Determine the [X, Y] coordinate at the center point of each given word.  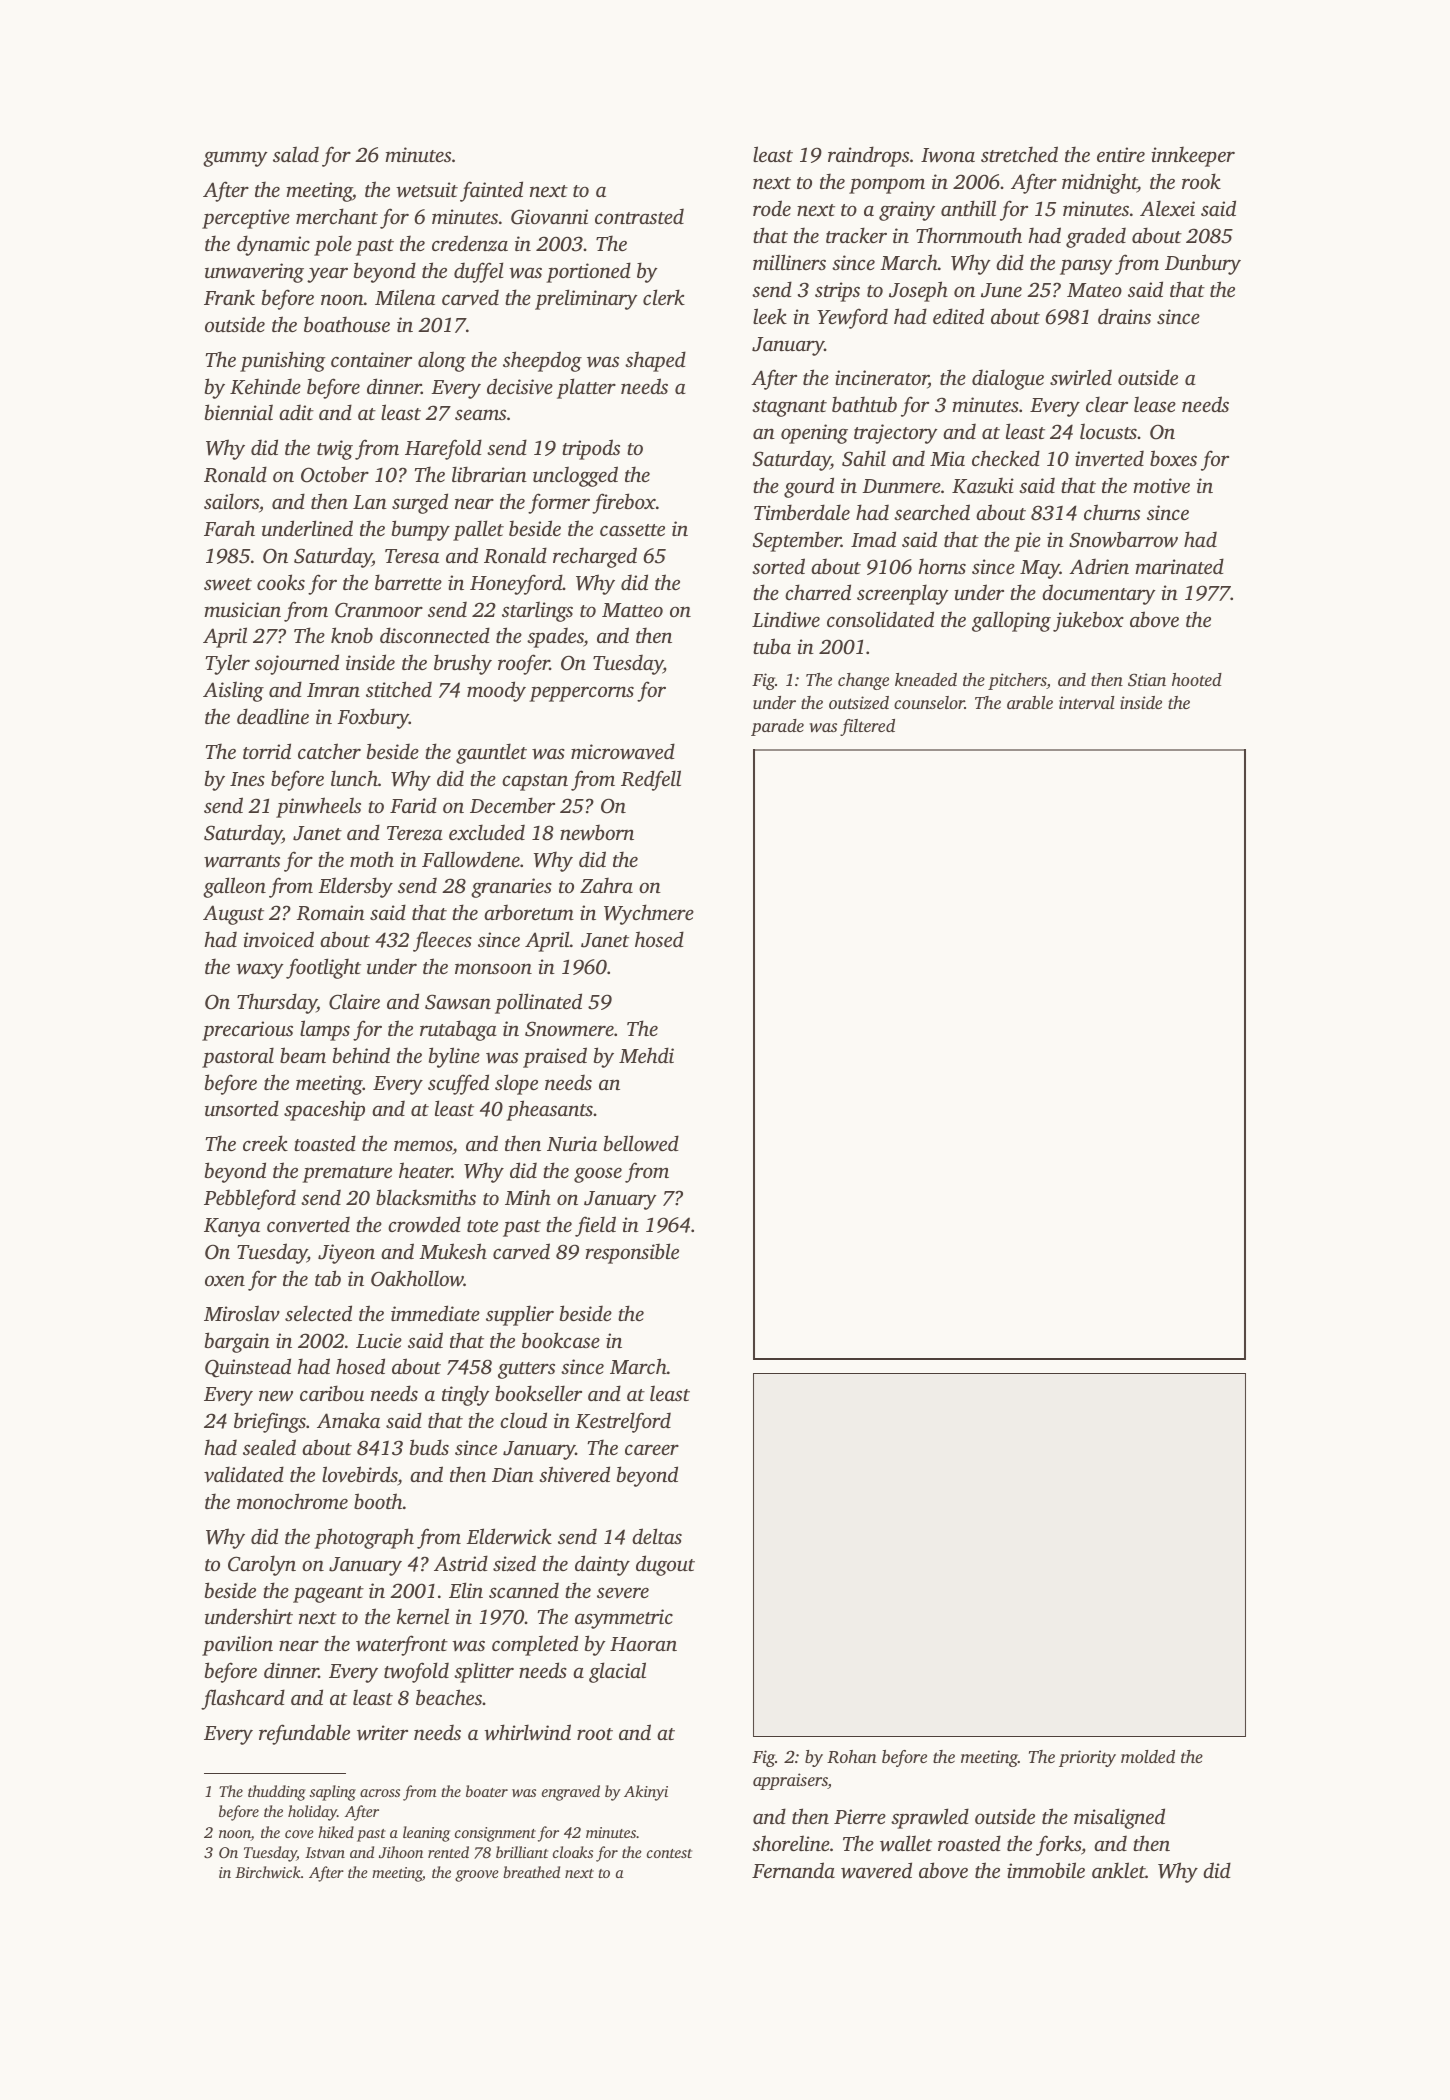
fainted [491, 191]
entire [1121, 154]
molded [1148, 1756]
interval [1087, 702]
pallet [478, 530]
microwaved [623, 751]
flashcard [243, 1699]
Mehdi [646, 1055]
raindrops [868, 156]
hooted [1197, 679]
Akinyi [646, 1793]
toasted [325, 1143]
